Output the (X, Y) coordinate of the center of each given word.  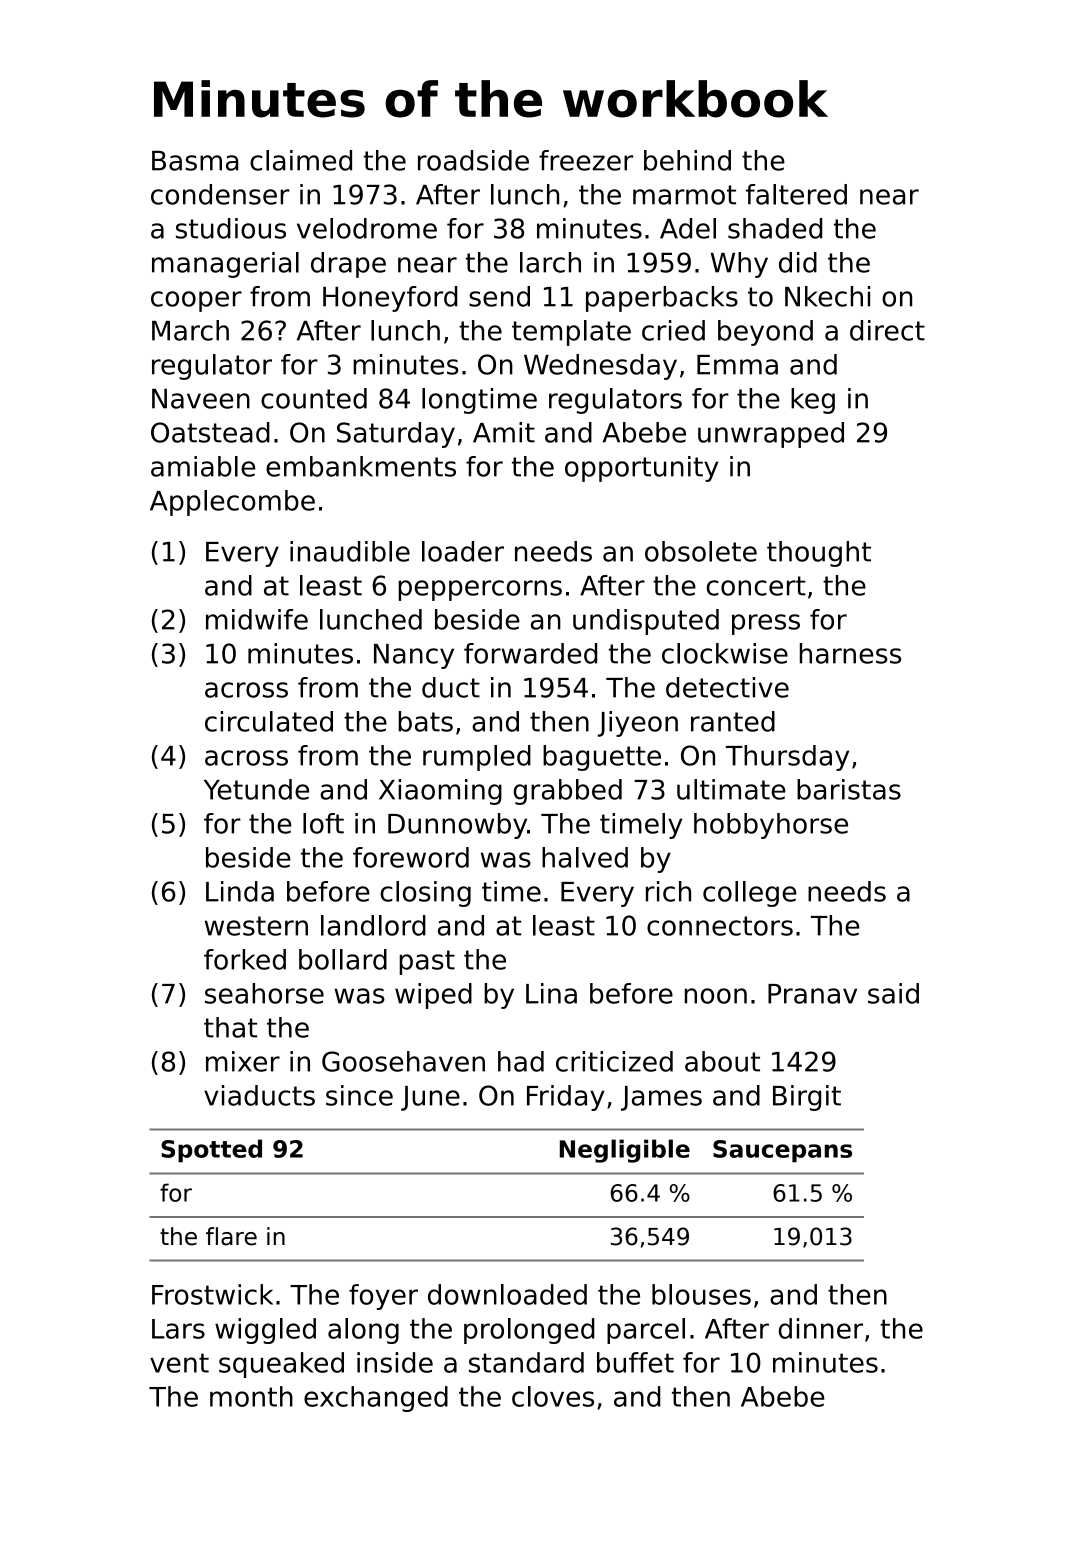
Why (739, 265)
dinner (821, 1328)
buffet (635, 1362)
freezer (586, 160)
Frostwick (212, 1294)
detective (727, 687)
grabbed (567, 792)
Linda (240, 891)
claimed (301, 160)
